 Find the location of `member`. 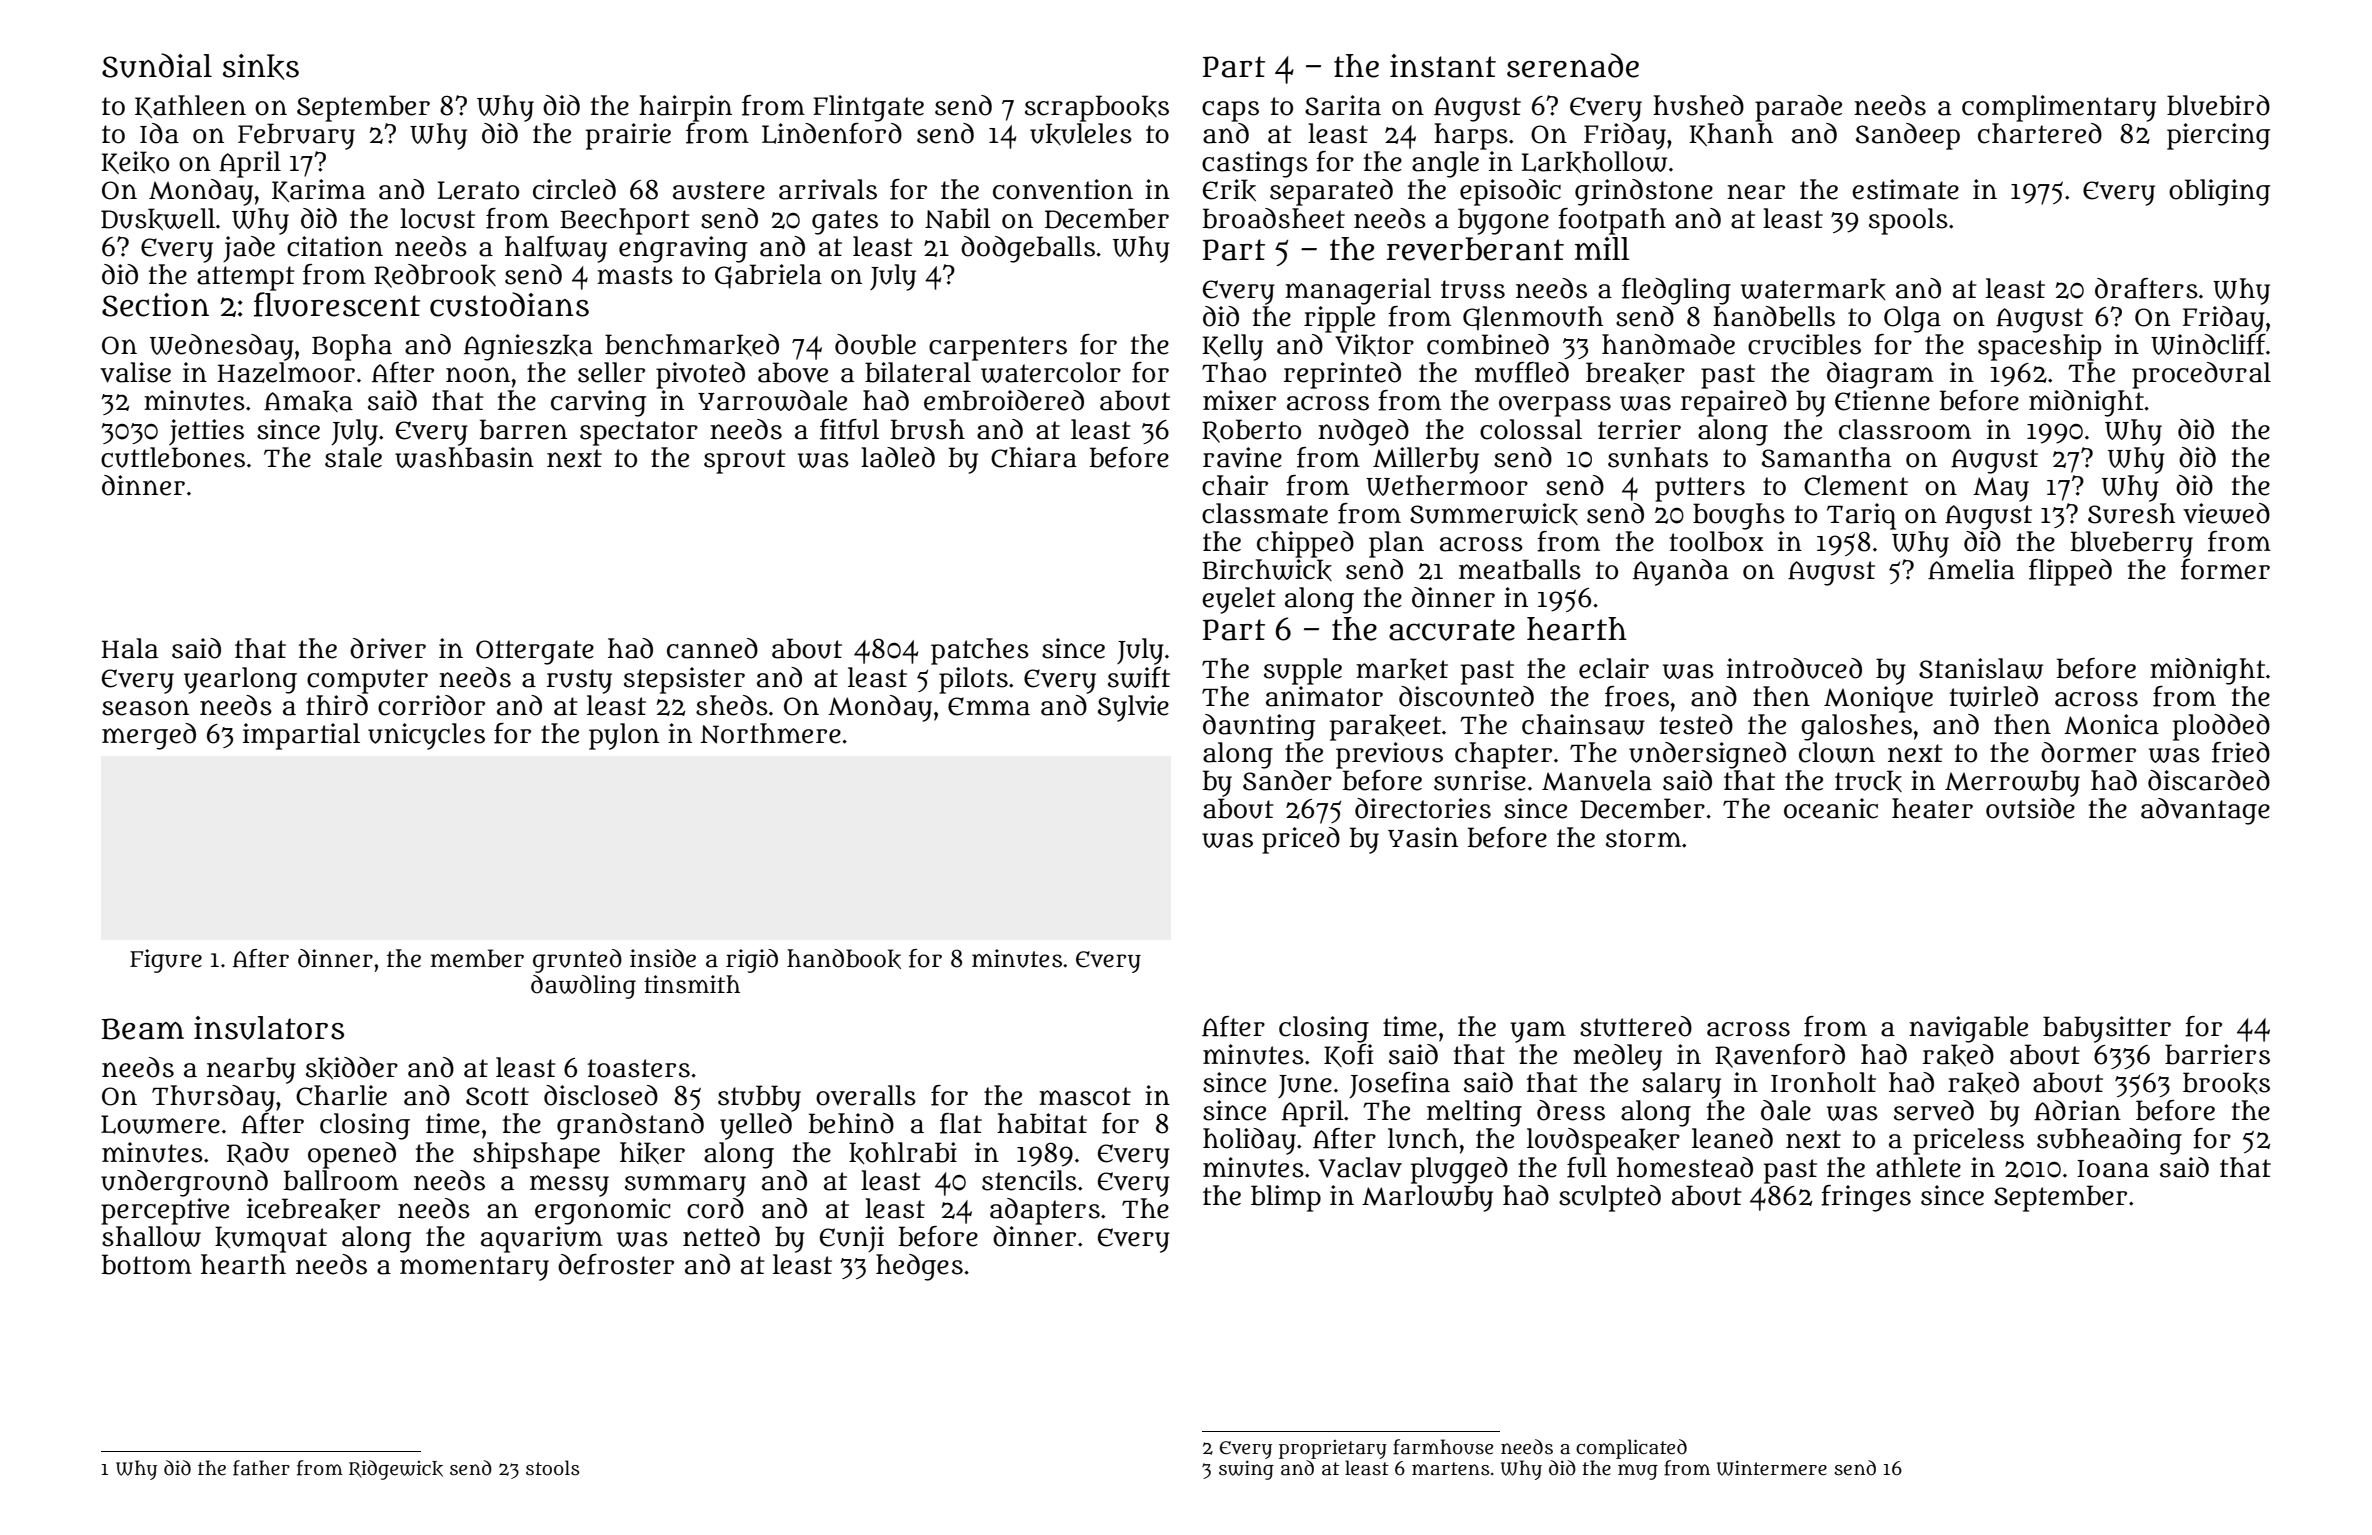

member is located at coordinates (477, 958).
